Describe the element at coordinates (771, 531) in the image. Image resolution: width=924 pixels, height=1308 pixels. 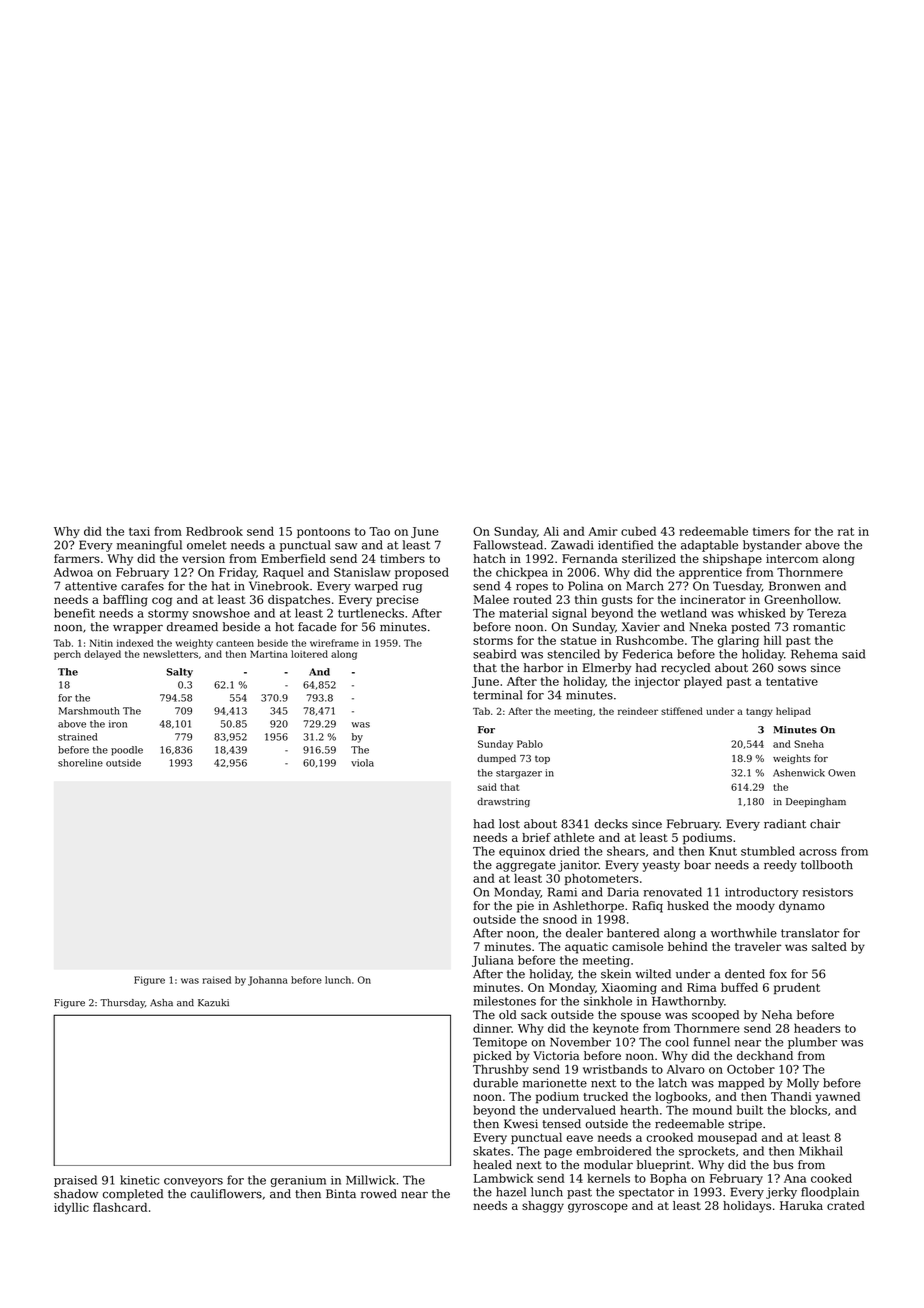
I see `timers` at that location.
